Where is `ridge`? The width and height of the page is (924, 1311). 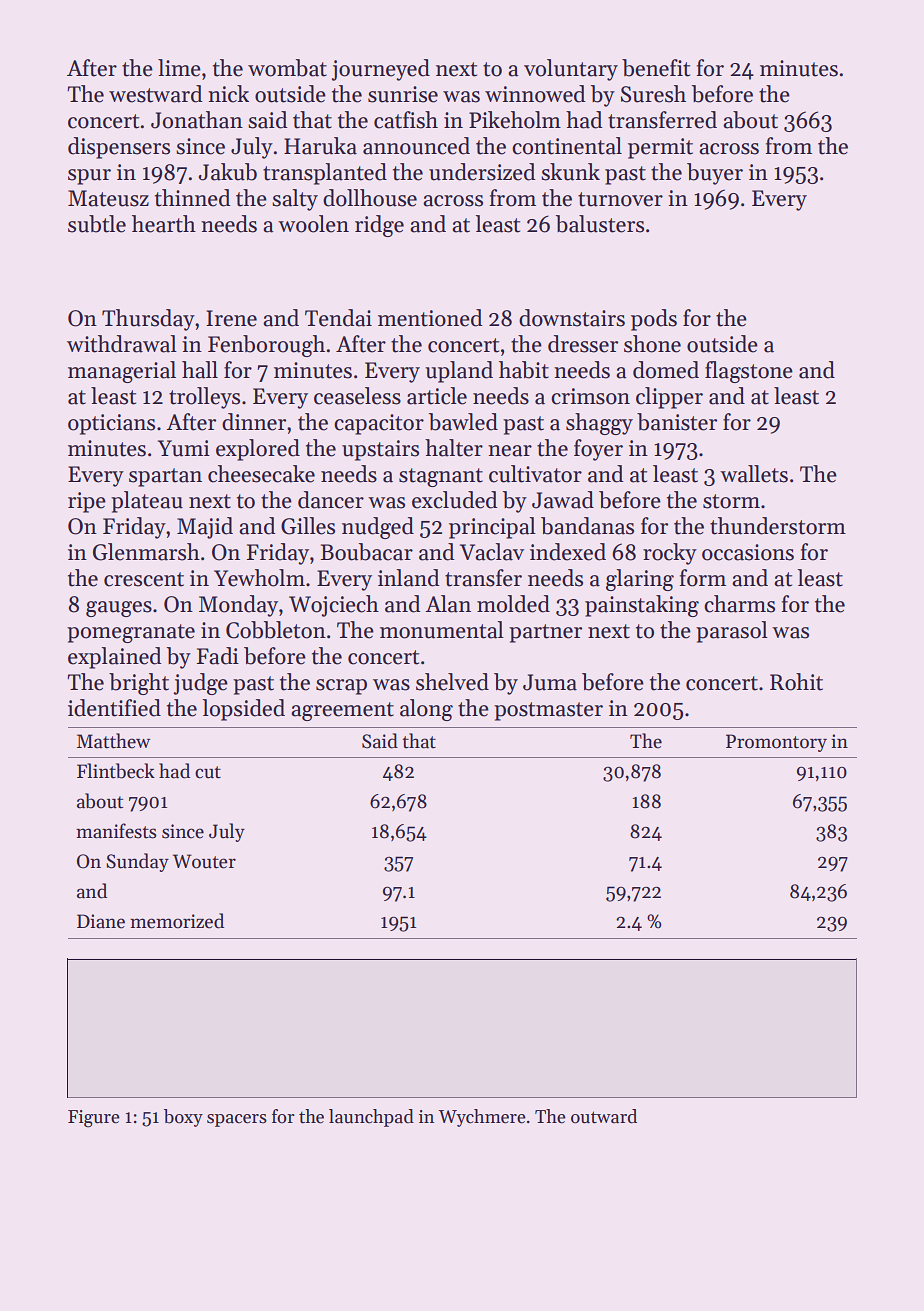
ridge is located at coordinates (379, 226).
